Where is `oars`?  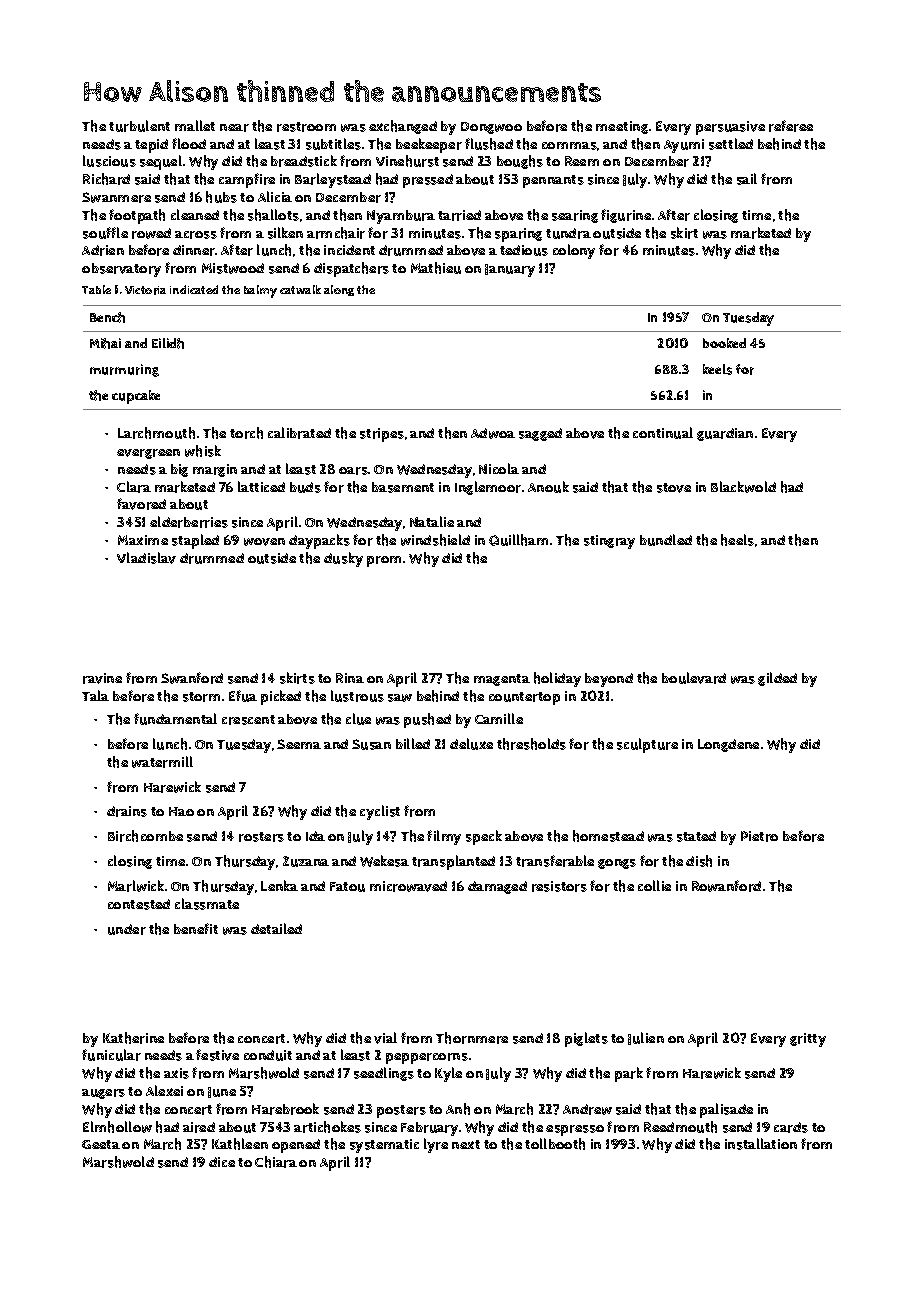
oars is located at coordinates (353, 471).
